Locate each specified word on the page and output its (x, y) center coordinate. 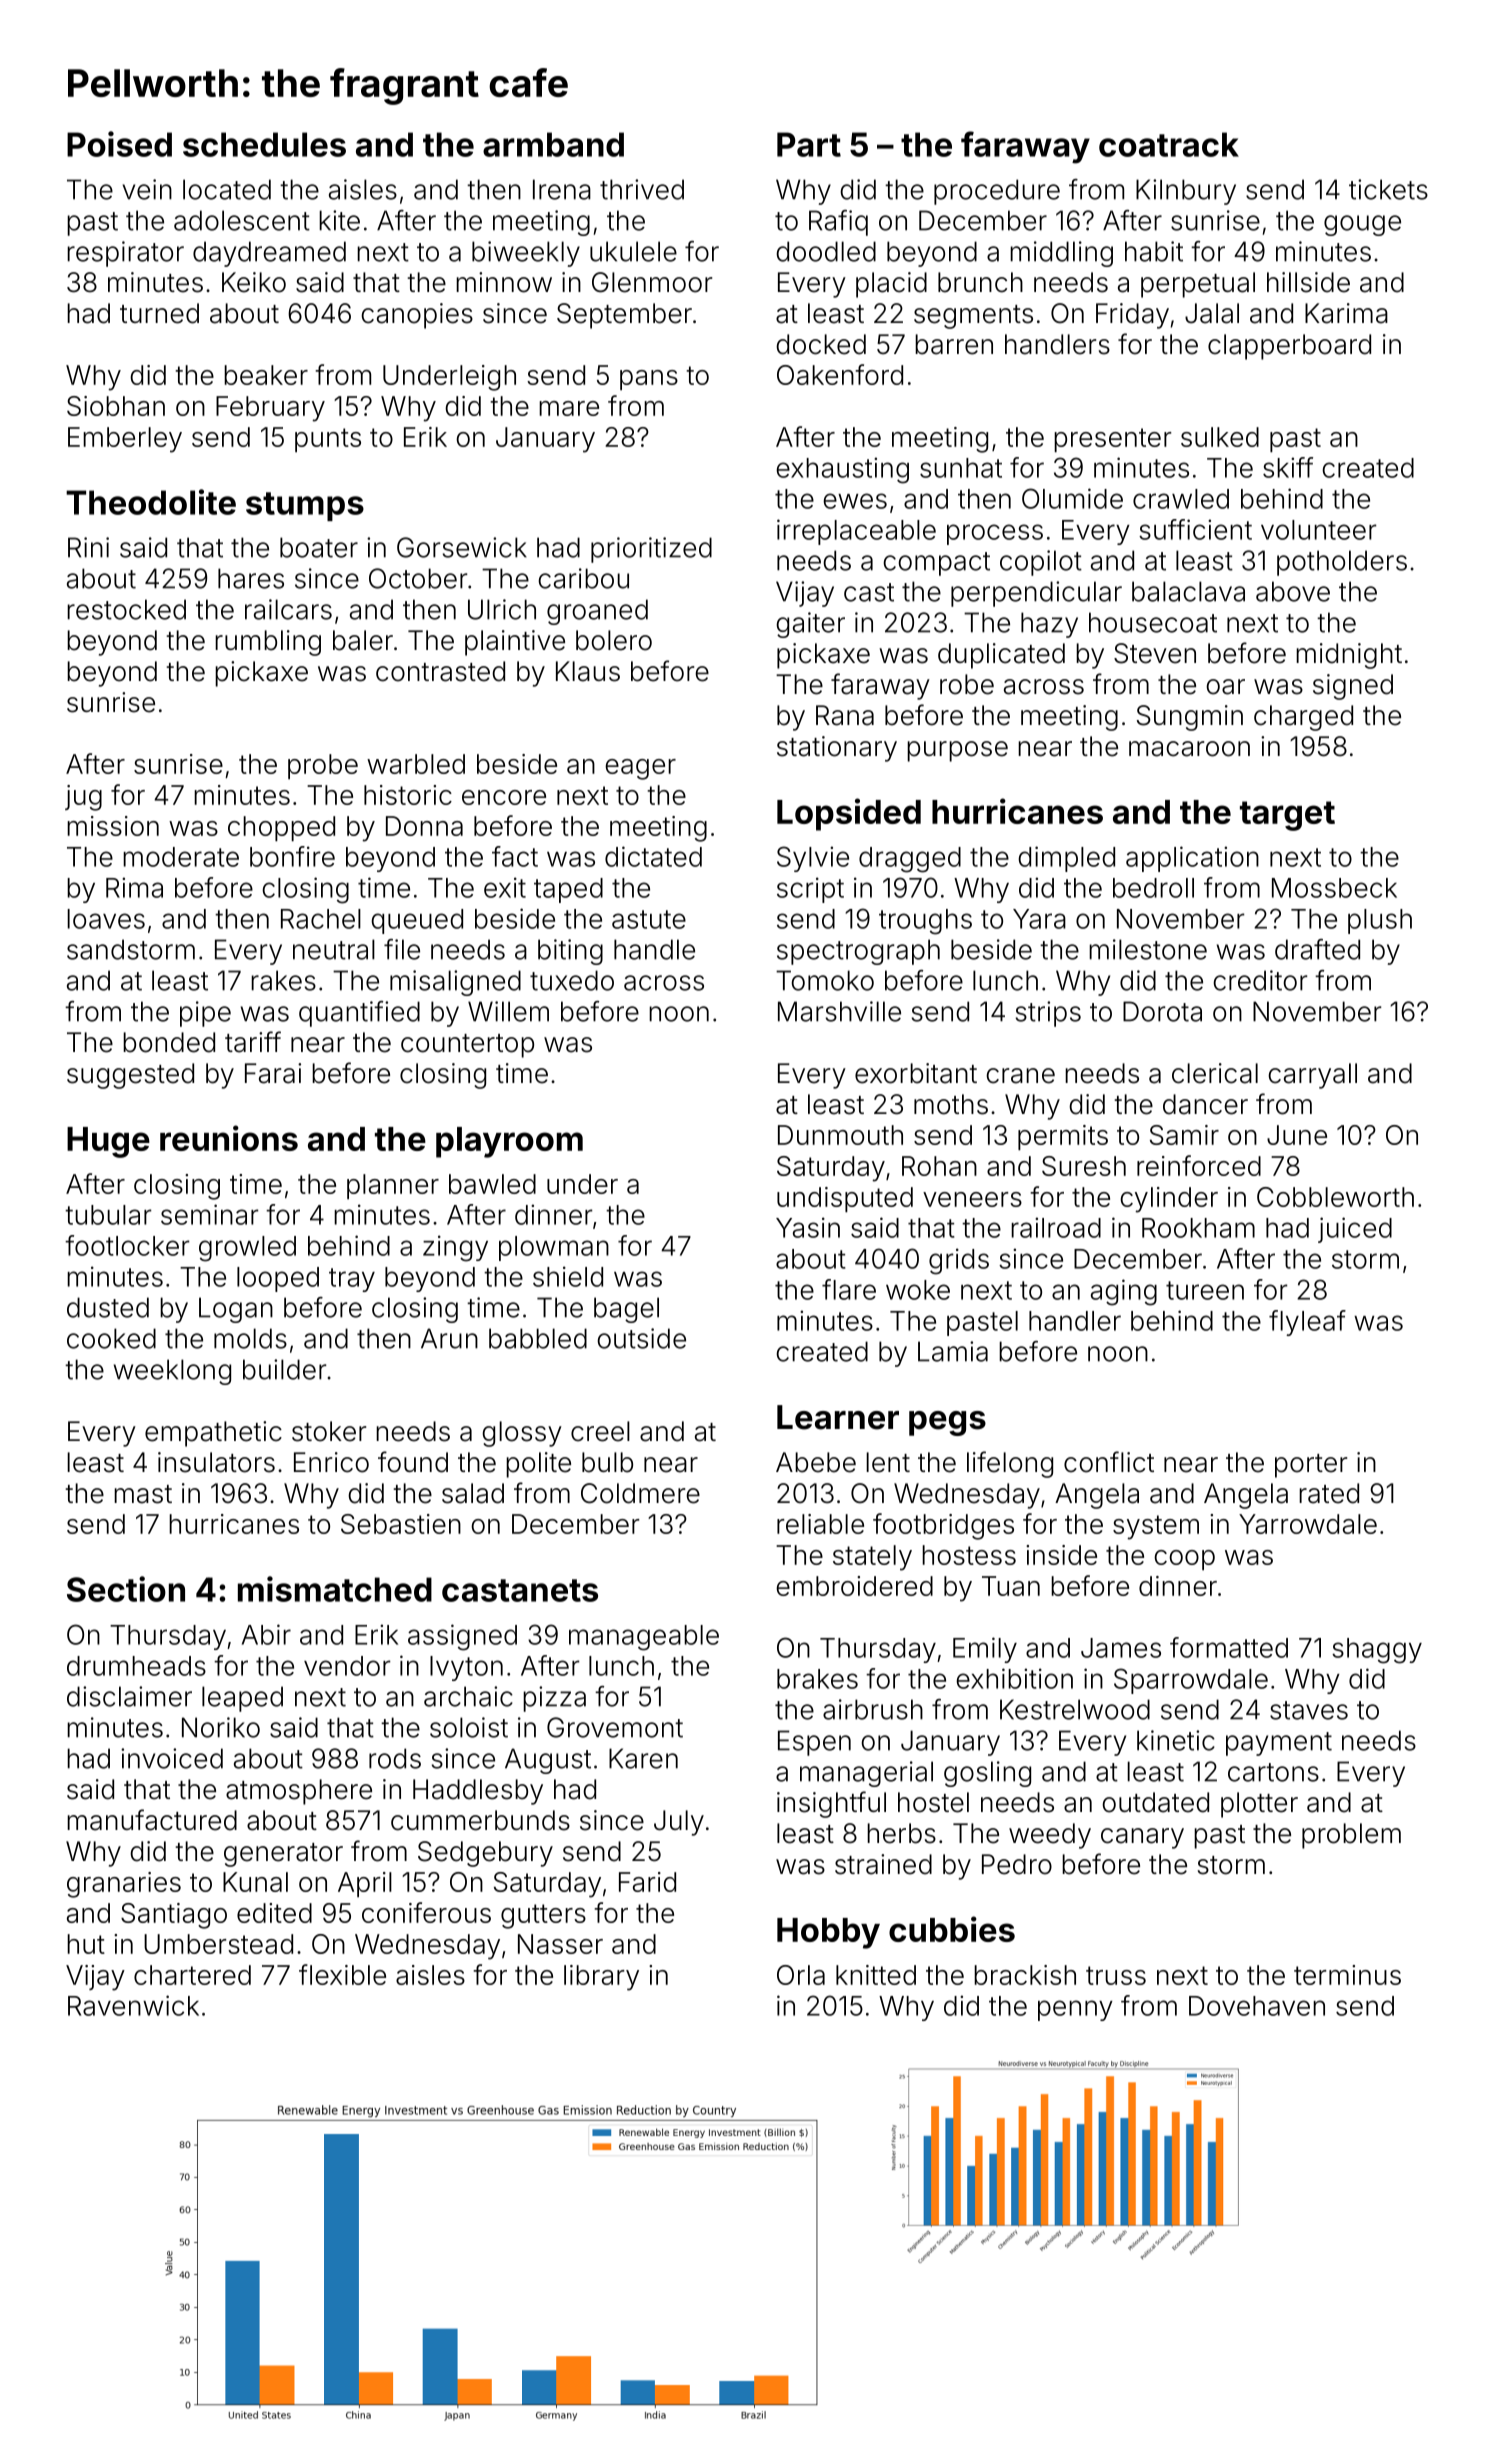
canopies (417, 316)
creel (600, 1431)
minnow (504, 282)
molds (250, 1338)
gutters (543, 1916)
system (1156, 1527)
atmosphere (299, 1792)
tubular (108, 1215)
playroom (509, 1142)
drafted (1317, 949)
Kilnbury (1186, 192)
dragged (910, 860)
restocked (126, 609)
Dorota (1162, 1011)
